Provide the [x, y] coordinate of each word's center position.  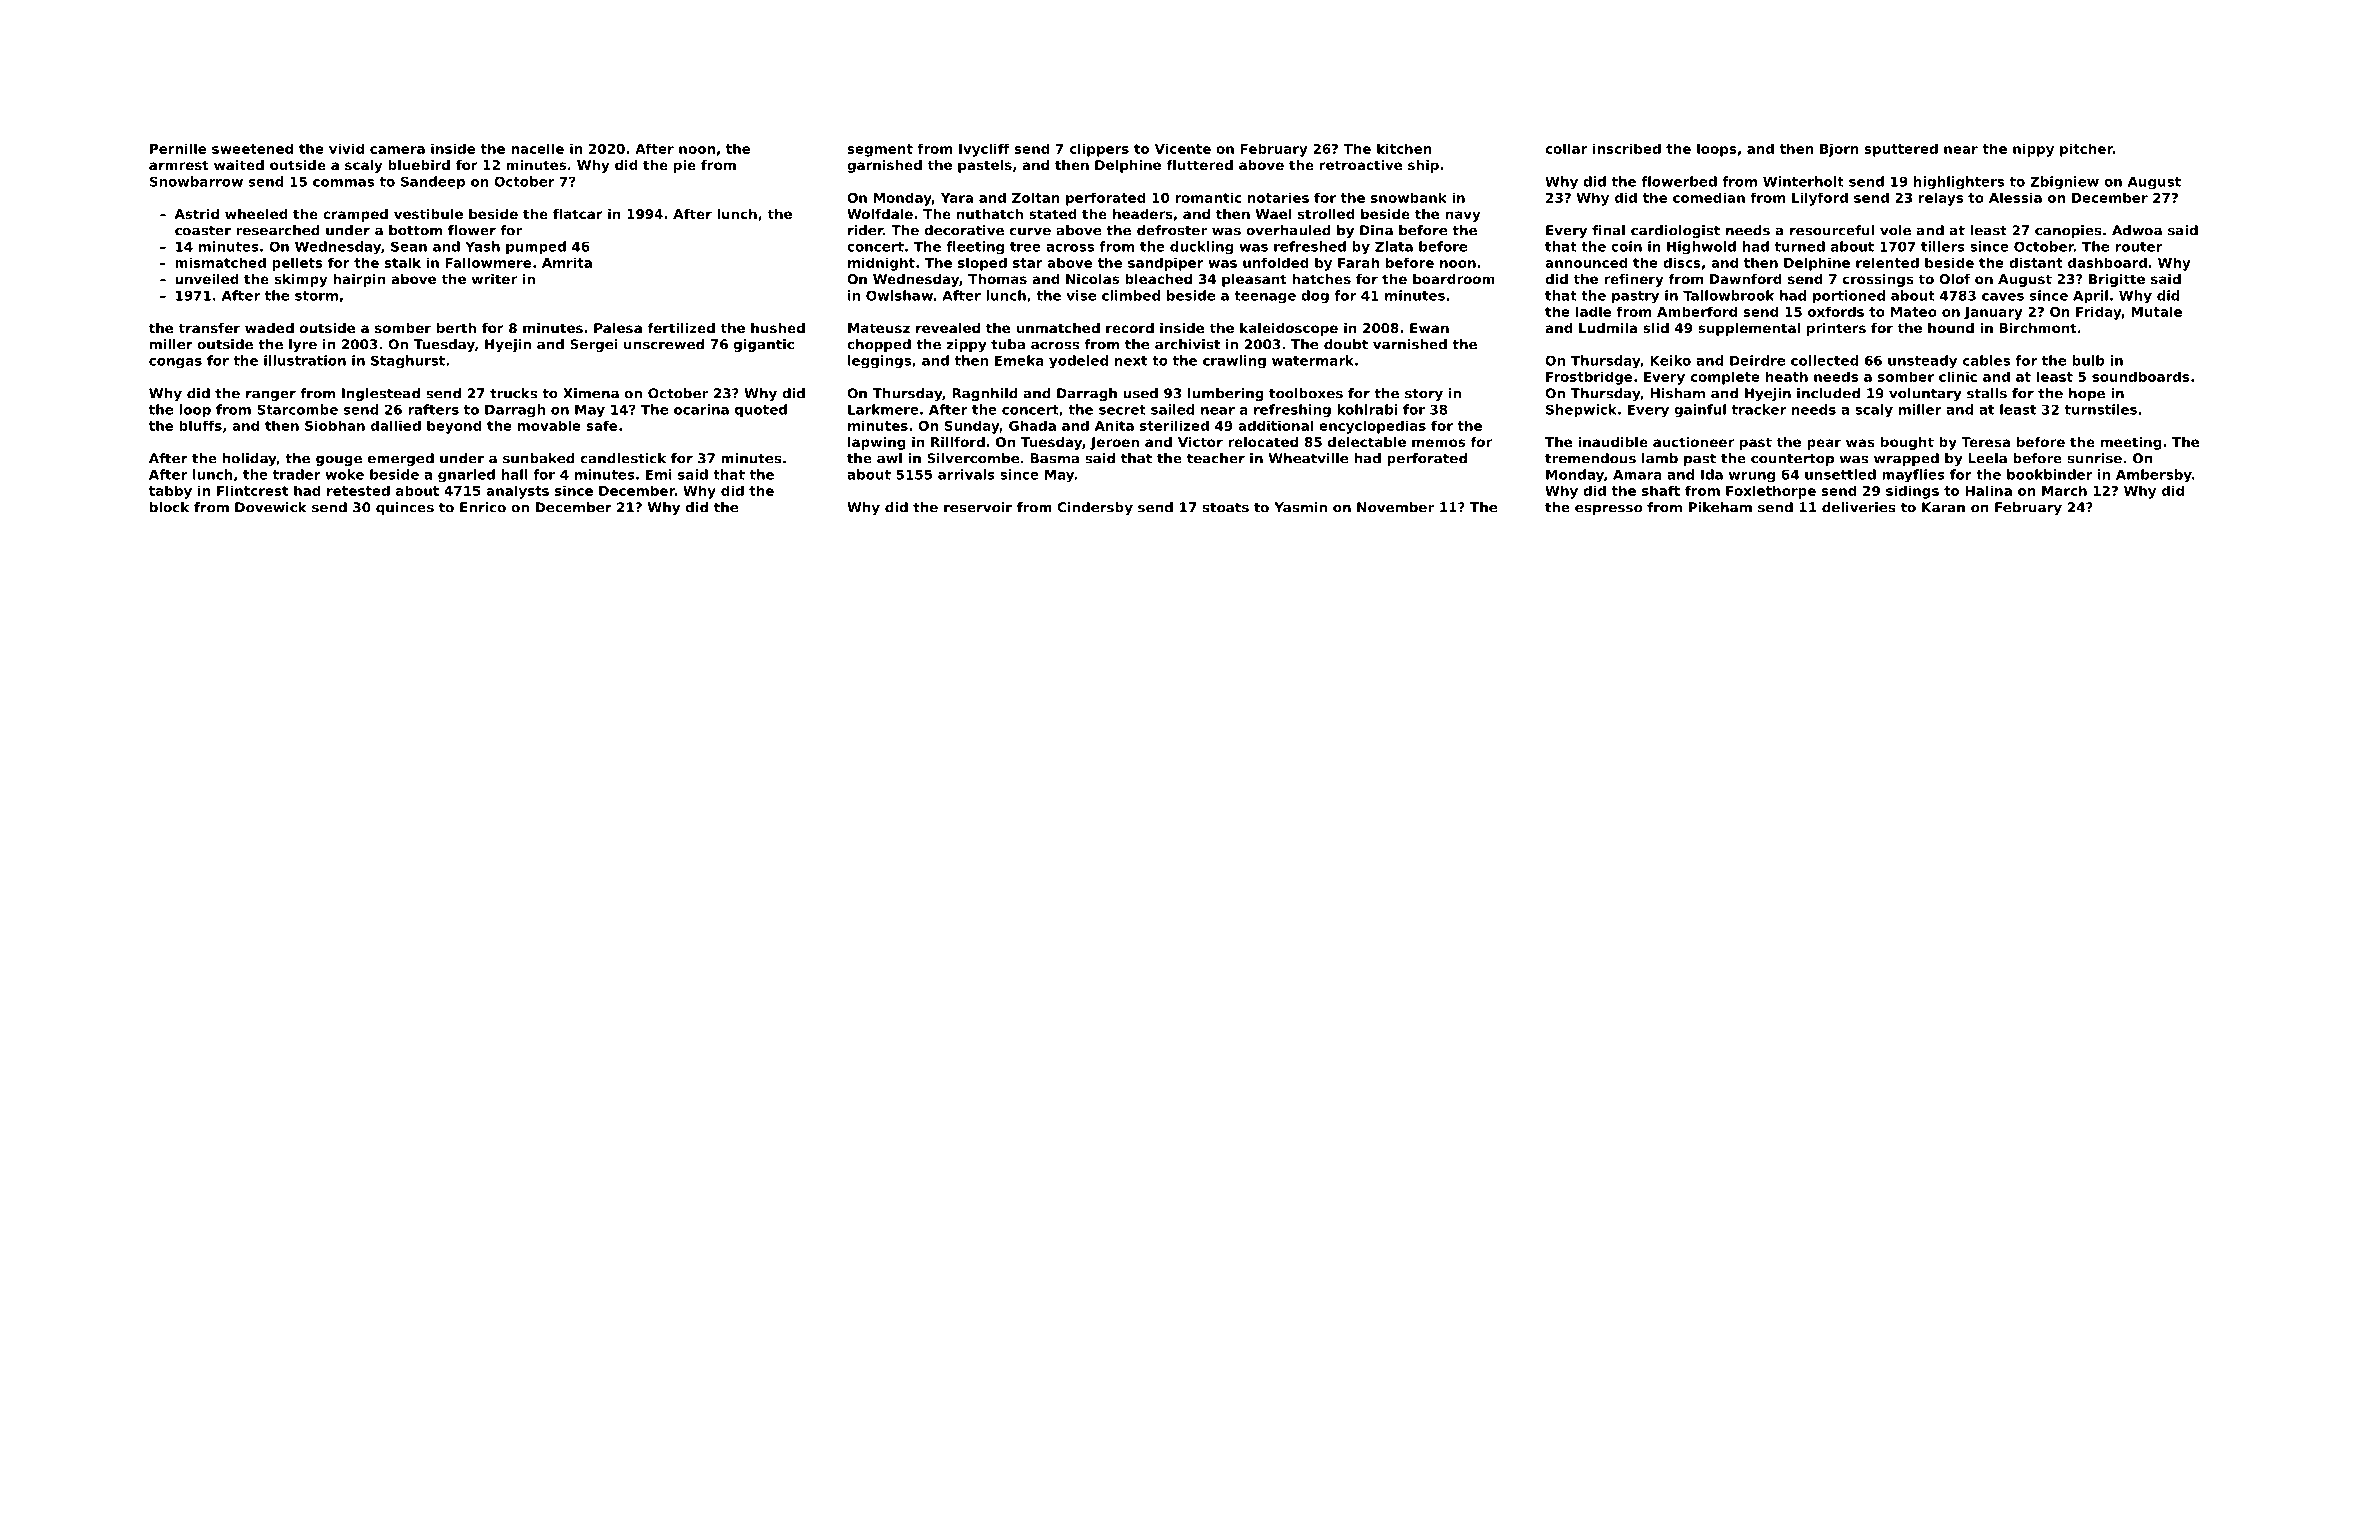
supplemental [1749, 329]
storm [316, 296]
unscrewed [664, 344]
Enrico [483, 507]
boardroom [1454, 279]
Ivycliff [984, 150]
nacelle [537, 148]
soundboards [2140, 376]
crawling [1234, 362]
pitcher [2086, 150]
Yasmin [1300, 507]
